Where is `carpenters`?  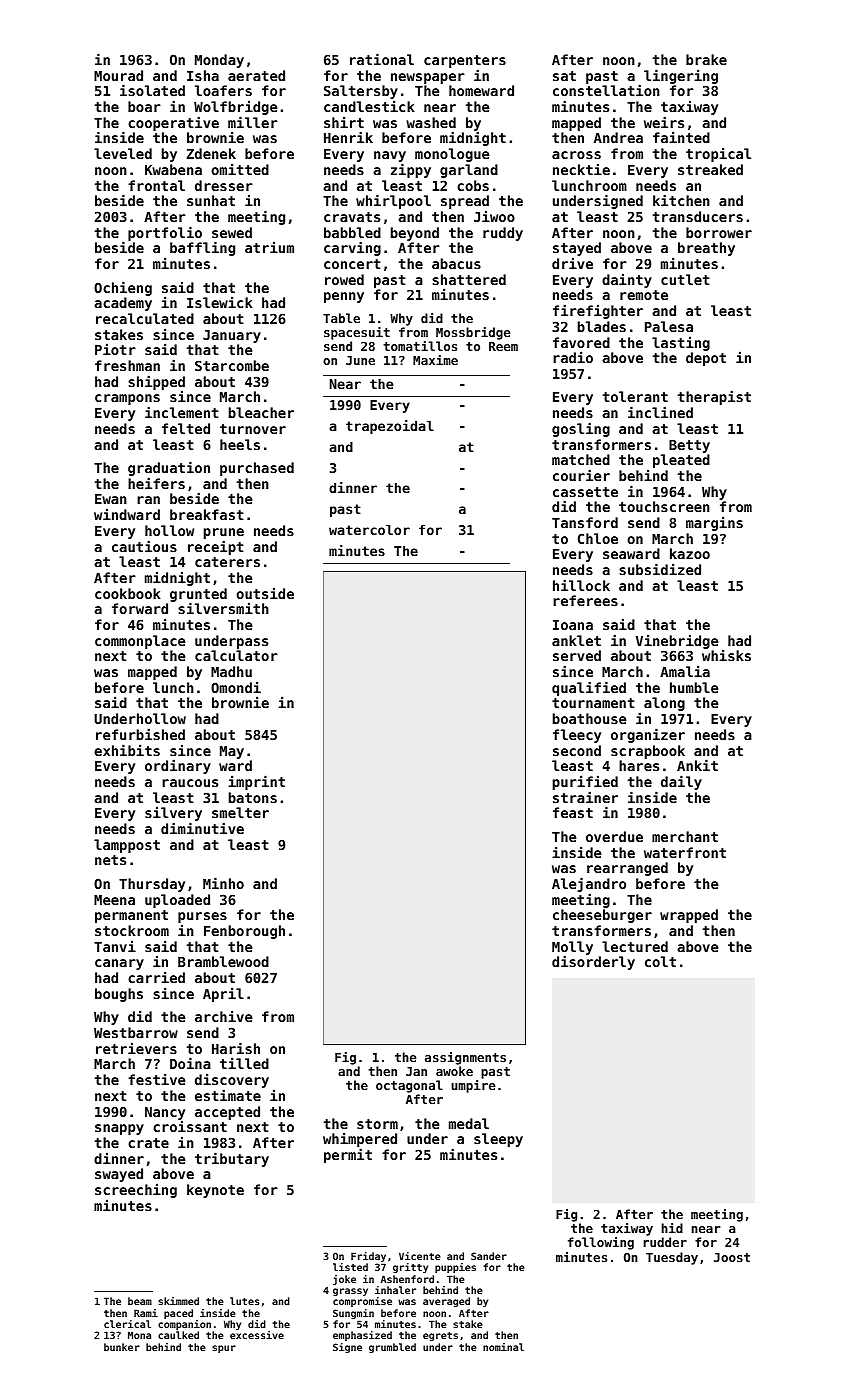 carpenters is located at coordinates (465, 61).
